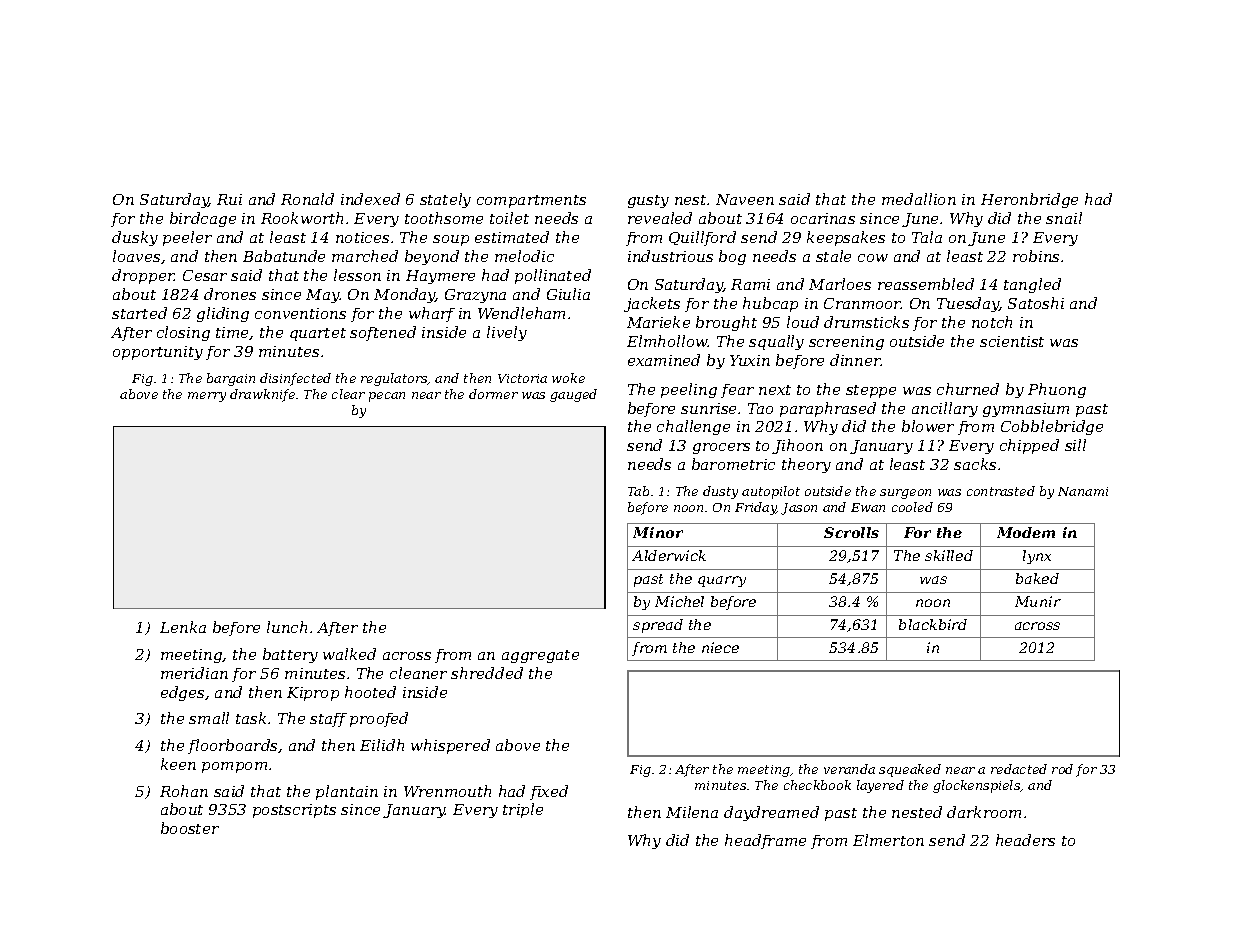 This image has width=1233, height=952. Describe the element at coordinates (648, 201) in the image. I see `gusty` at that location.
